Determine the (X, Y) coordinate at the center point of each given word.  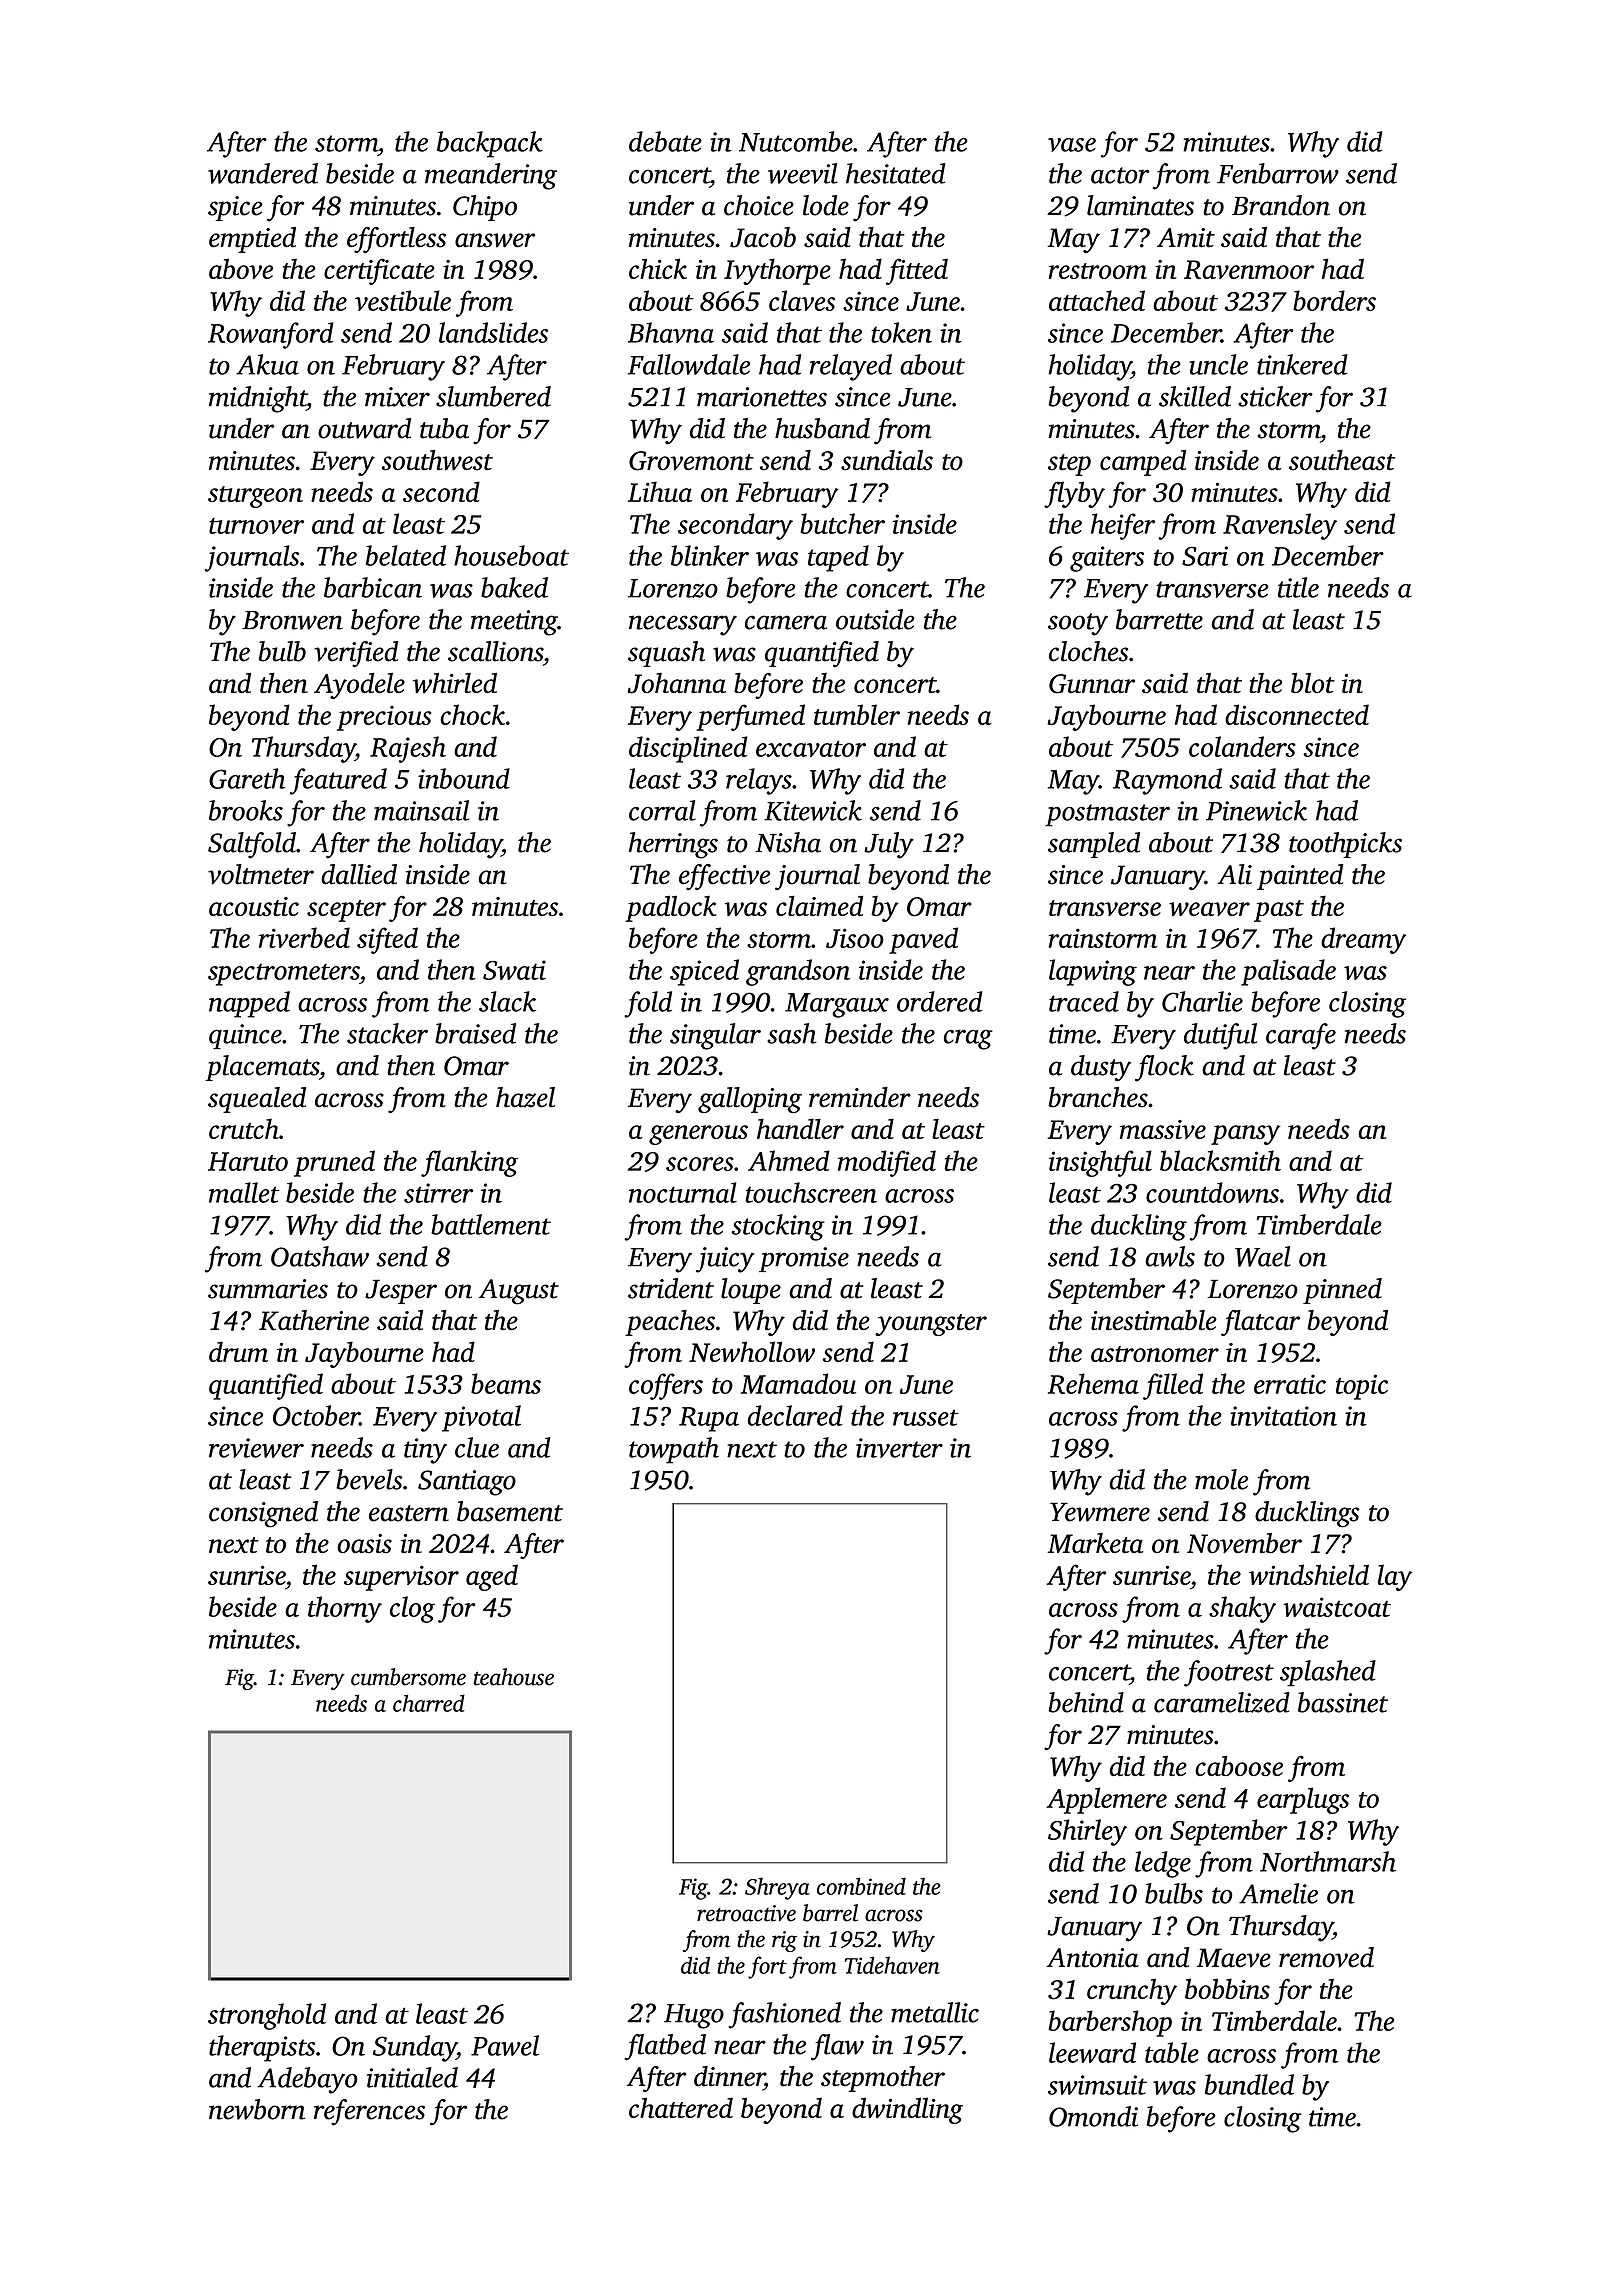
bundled (1249, 2084)
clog (412, 1609)
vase (1072, 145)
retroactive (746, 1913)
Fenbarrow (1278, 173)
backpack (490, 144)
